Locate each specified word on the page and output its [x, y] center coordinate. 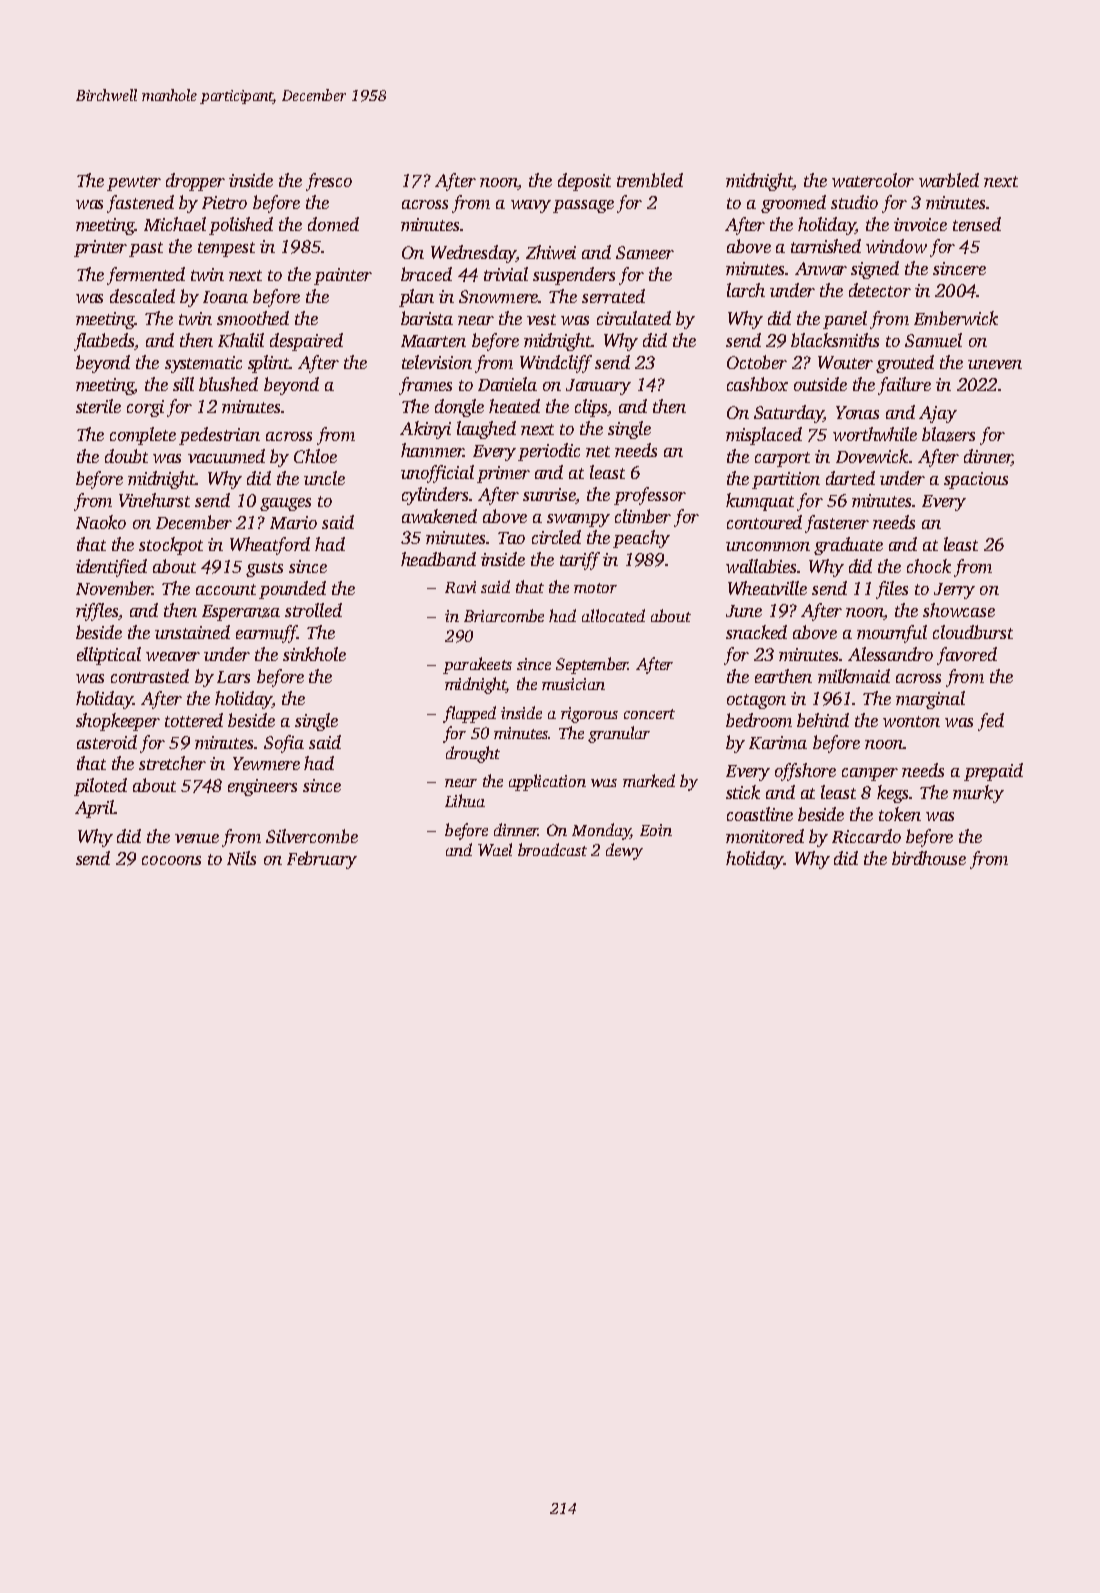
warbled [949, 180]
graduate [848, 546]
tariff [580, 561]
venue [197, 838]
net [598, 451]
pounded [292, 590]
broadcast [552, 849]
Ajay [938, 414]
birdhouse [929, 858]
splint [269, 364]
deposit [584, 182]
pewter [134, 183]
